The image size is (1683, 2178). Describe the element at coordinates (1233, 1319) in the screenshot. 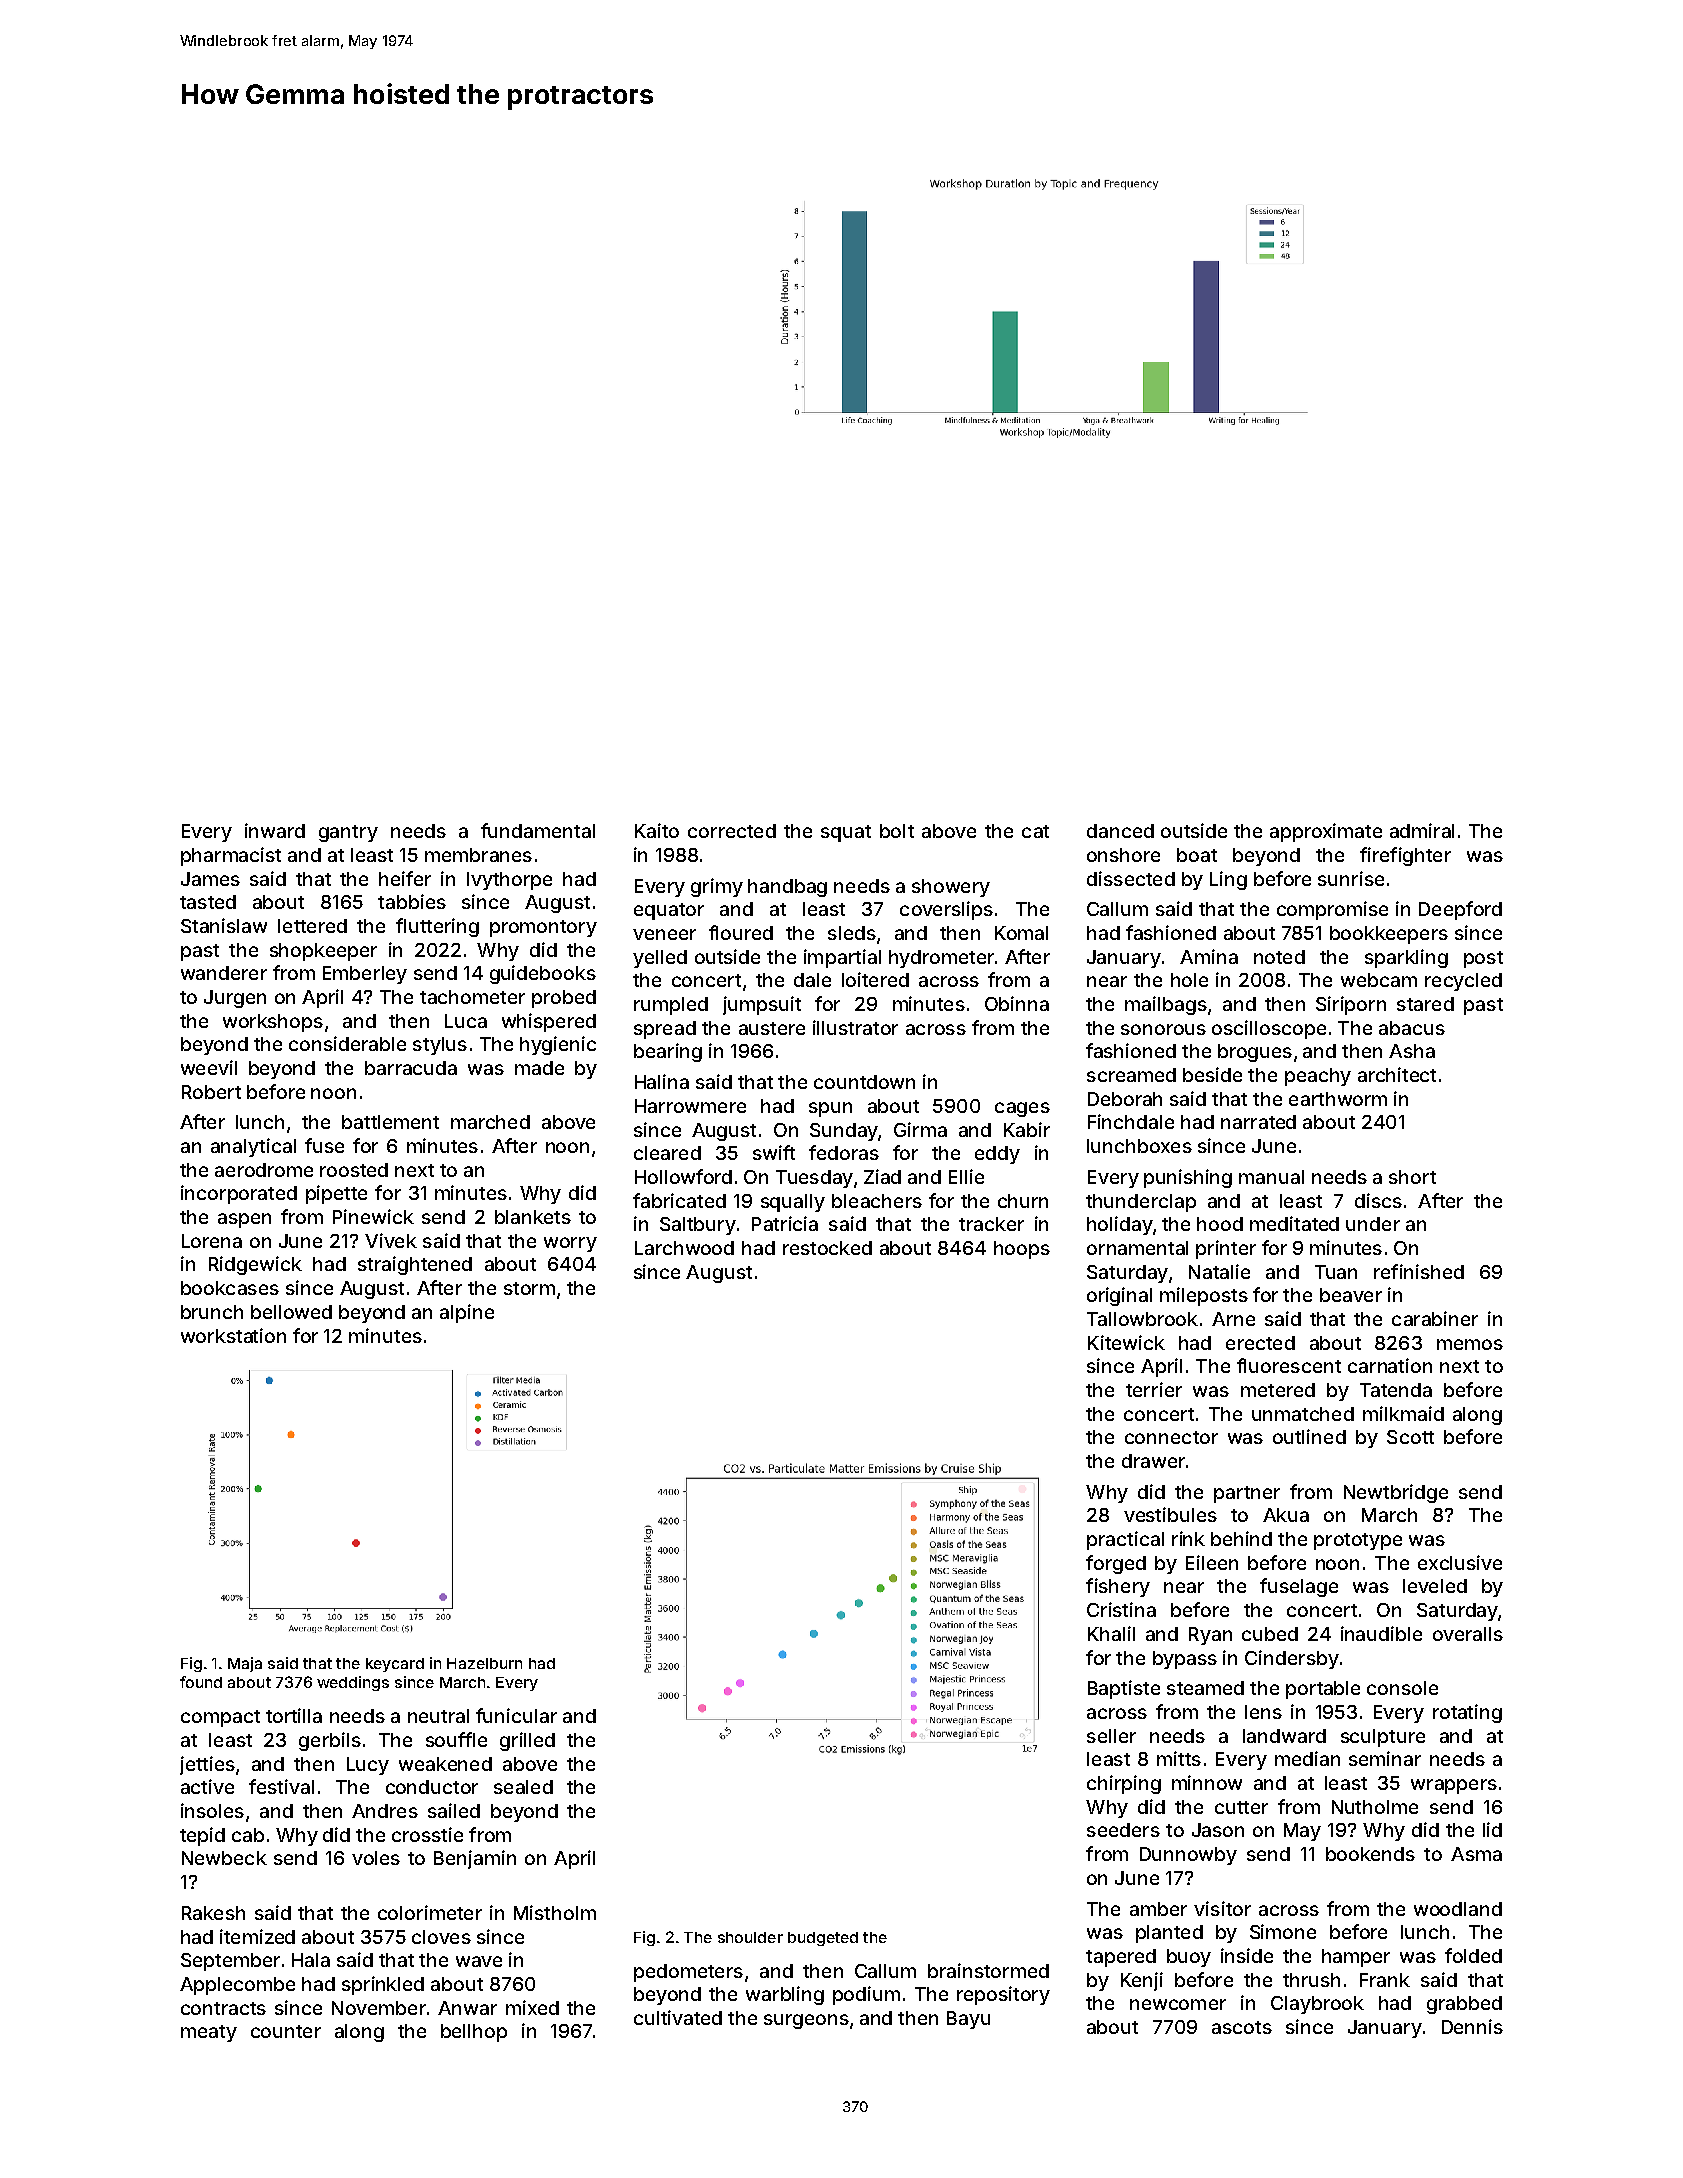

I see `Arne` at that location.
